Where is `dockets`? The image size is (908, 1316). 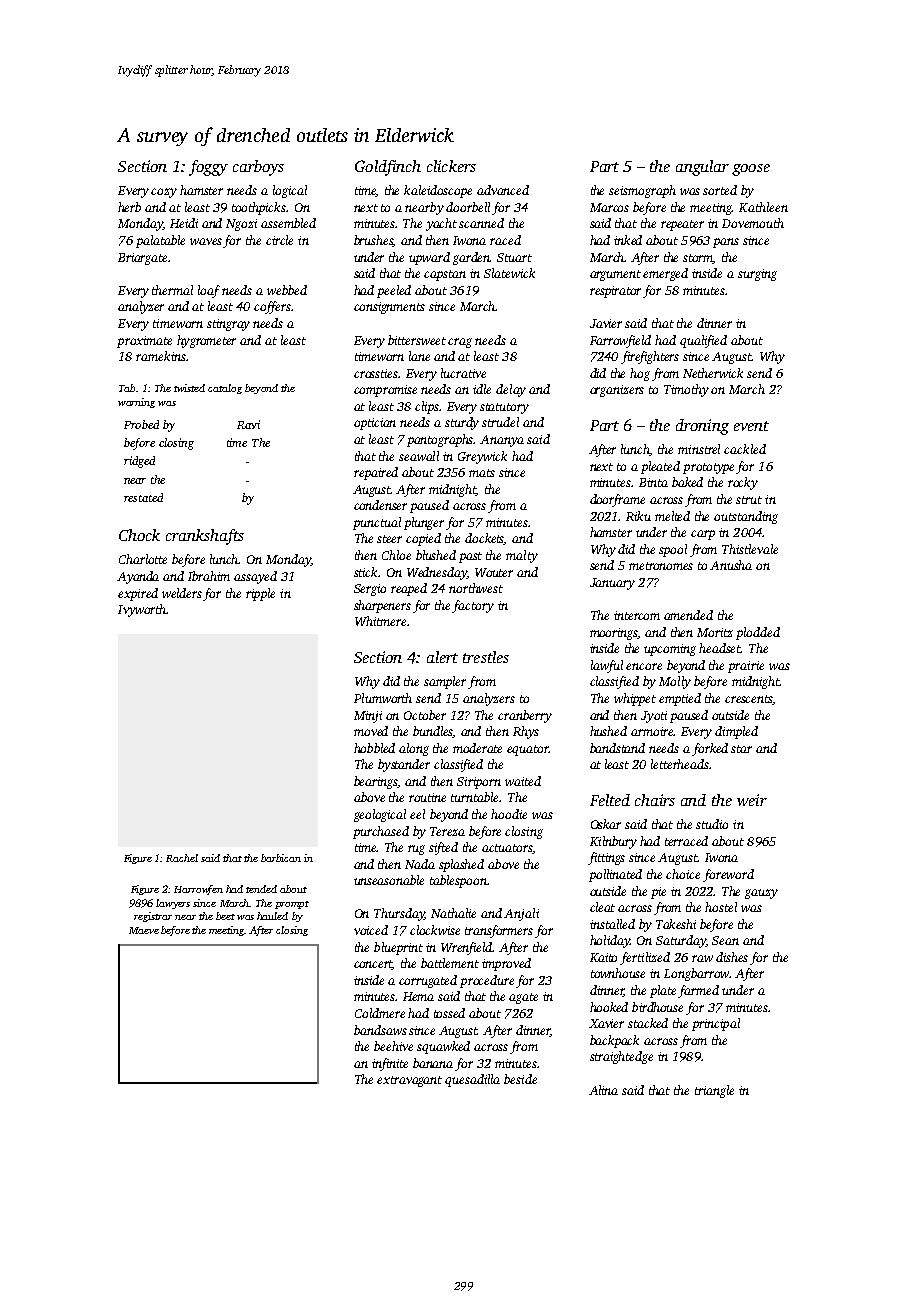 dockets is located at coordinates (485, 539).
